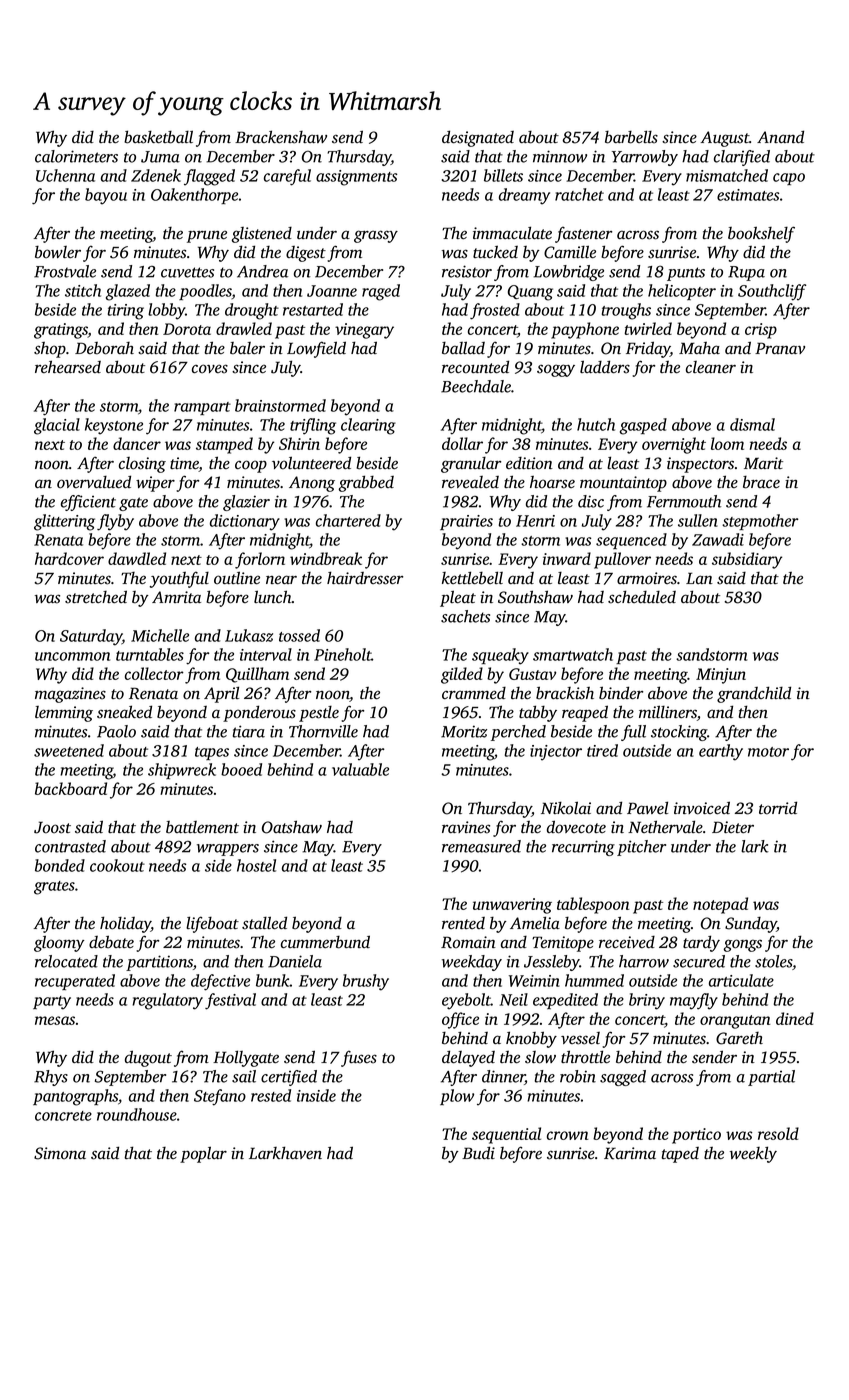 The width and height of the page is (849, 1400). Describe the element at coordinates (65, 175) in the page. I see `Uchenna` at that location.
